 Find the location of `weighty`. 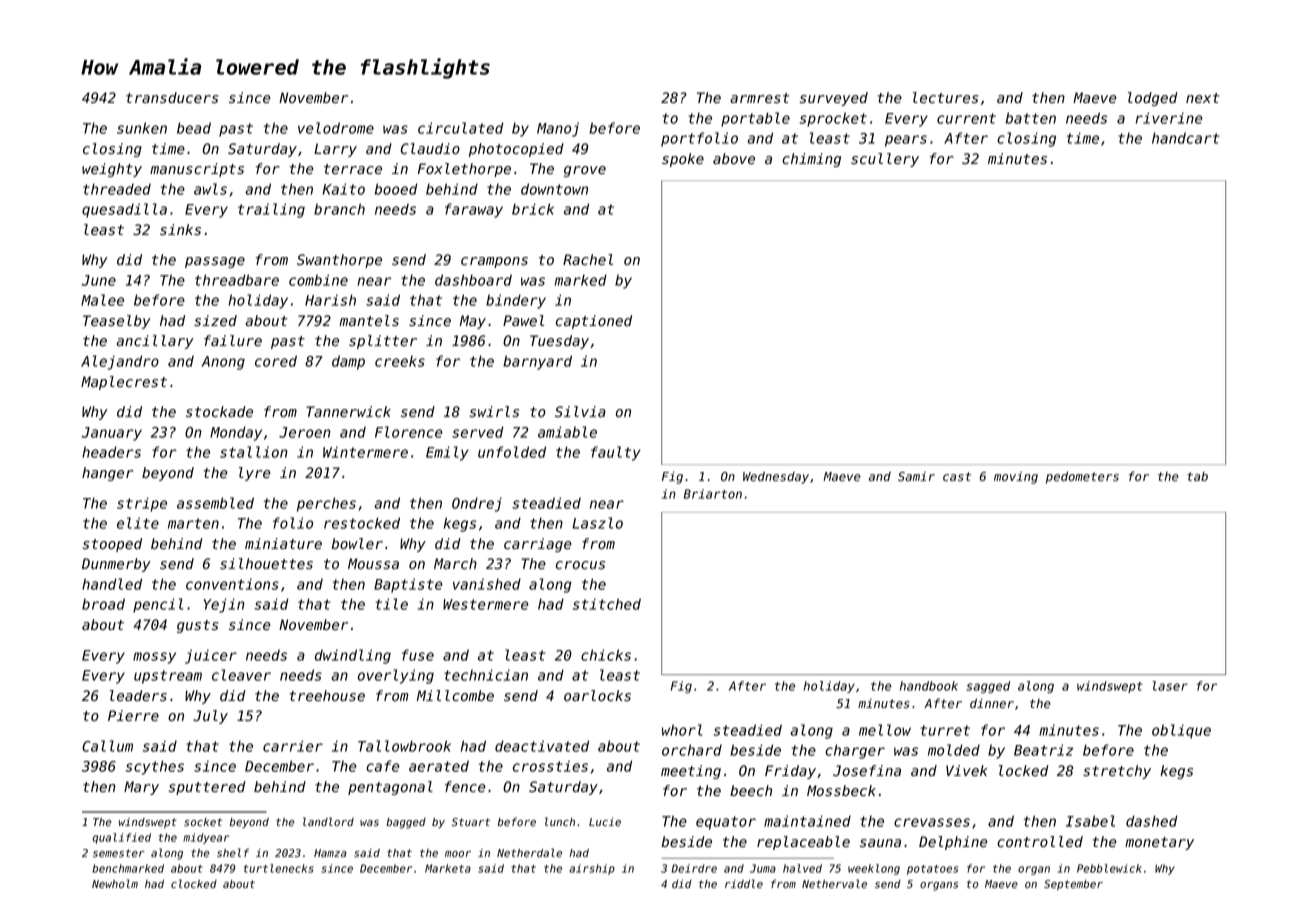

weighty is located at coordinates (112, 170).
